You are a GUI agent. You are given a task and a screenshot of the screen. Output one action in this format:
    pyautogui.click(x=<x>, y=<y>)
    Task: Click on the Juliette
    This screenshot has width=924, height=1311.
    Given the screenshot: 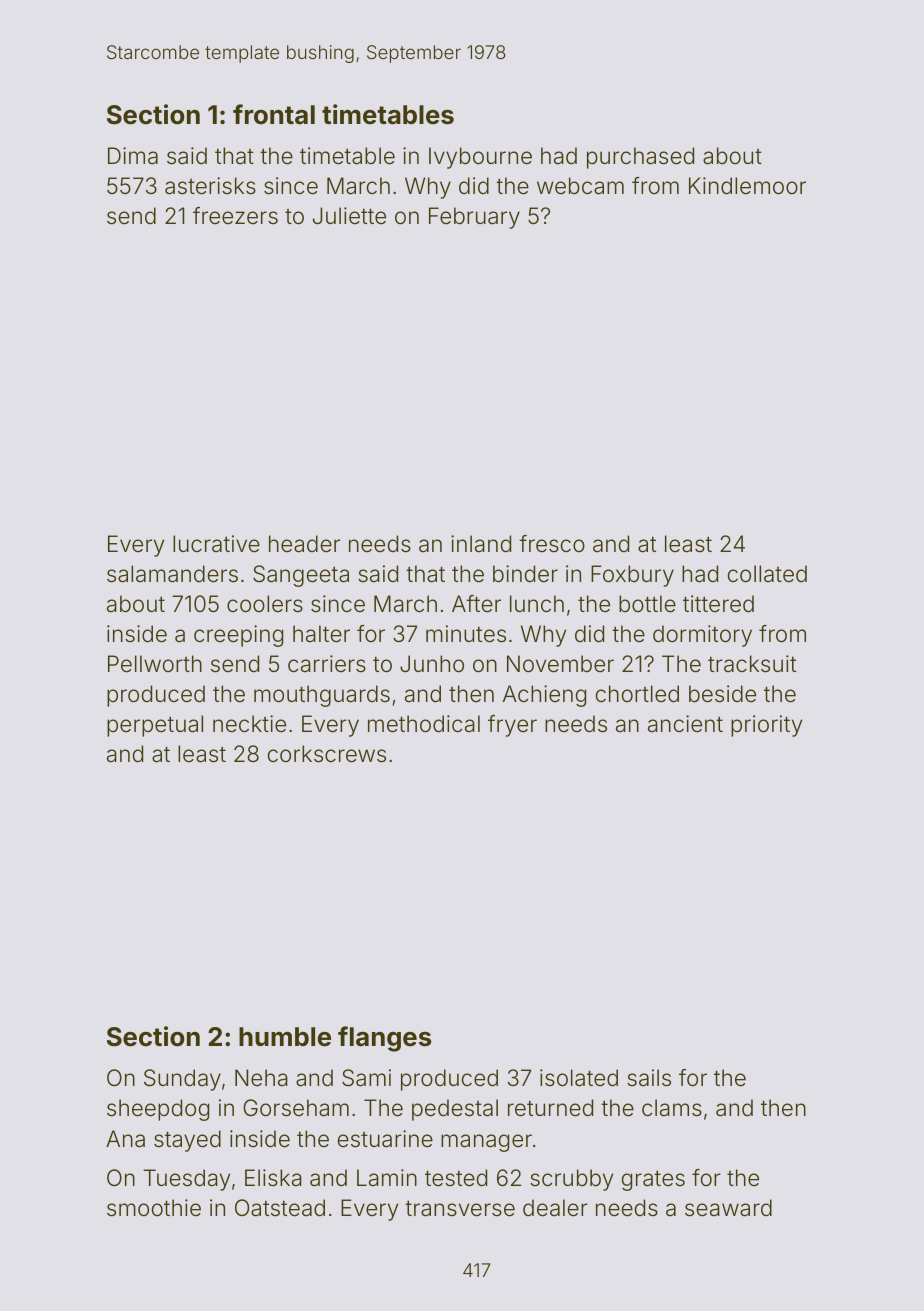 What is the action you would take?
    pyautogui.click(x=349, y=216)
